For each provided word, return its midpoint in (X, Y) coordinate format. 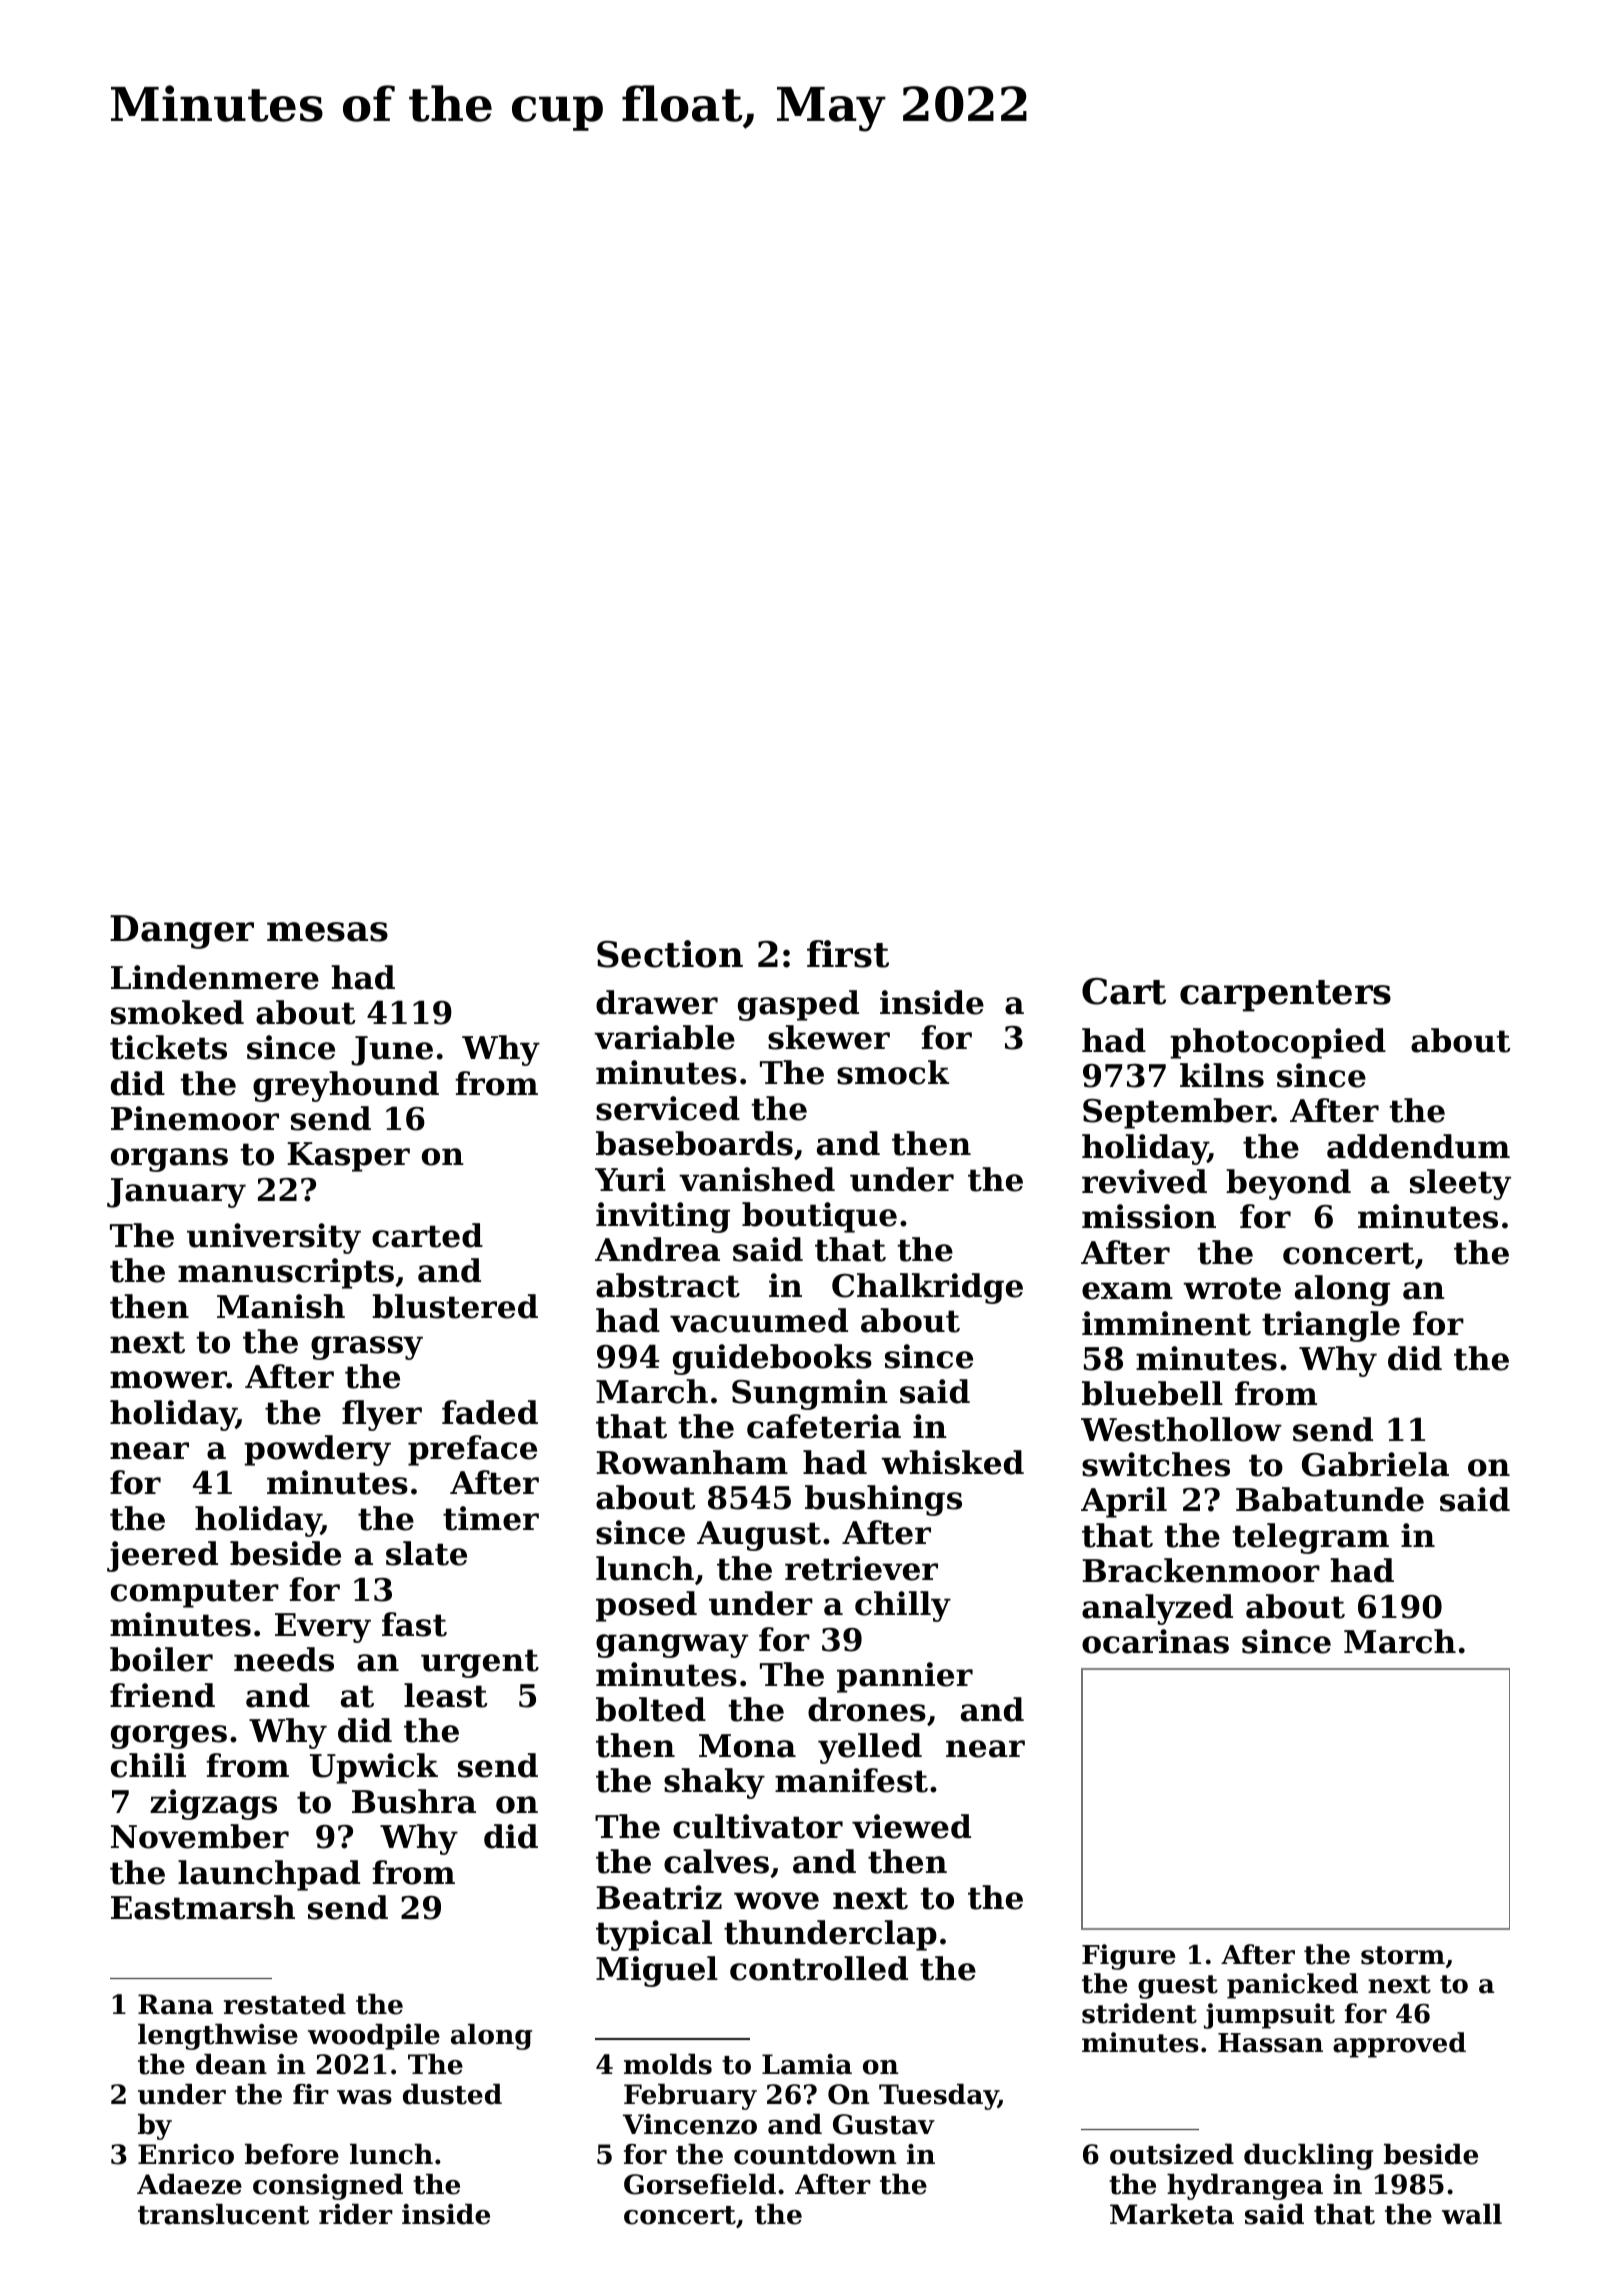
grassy (367, 1348)
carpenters (1285, 996)
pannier (905, 1677)
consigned (328, 2187)
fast (414, 1624)
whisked (952, 1462)
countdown (815, 2154)
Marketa (1172, 2214)
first (848, 954)
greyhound (346, 1086)
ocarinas (1155, 1641)
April (1124, 1502)
